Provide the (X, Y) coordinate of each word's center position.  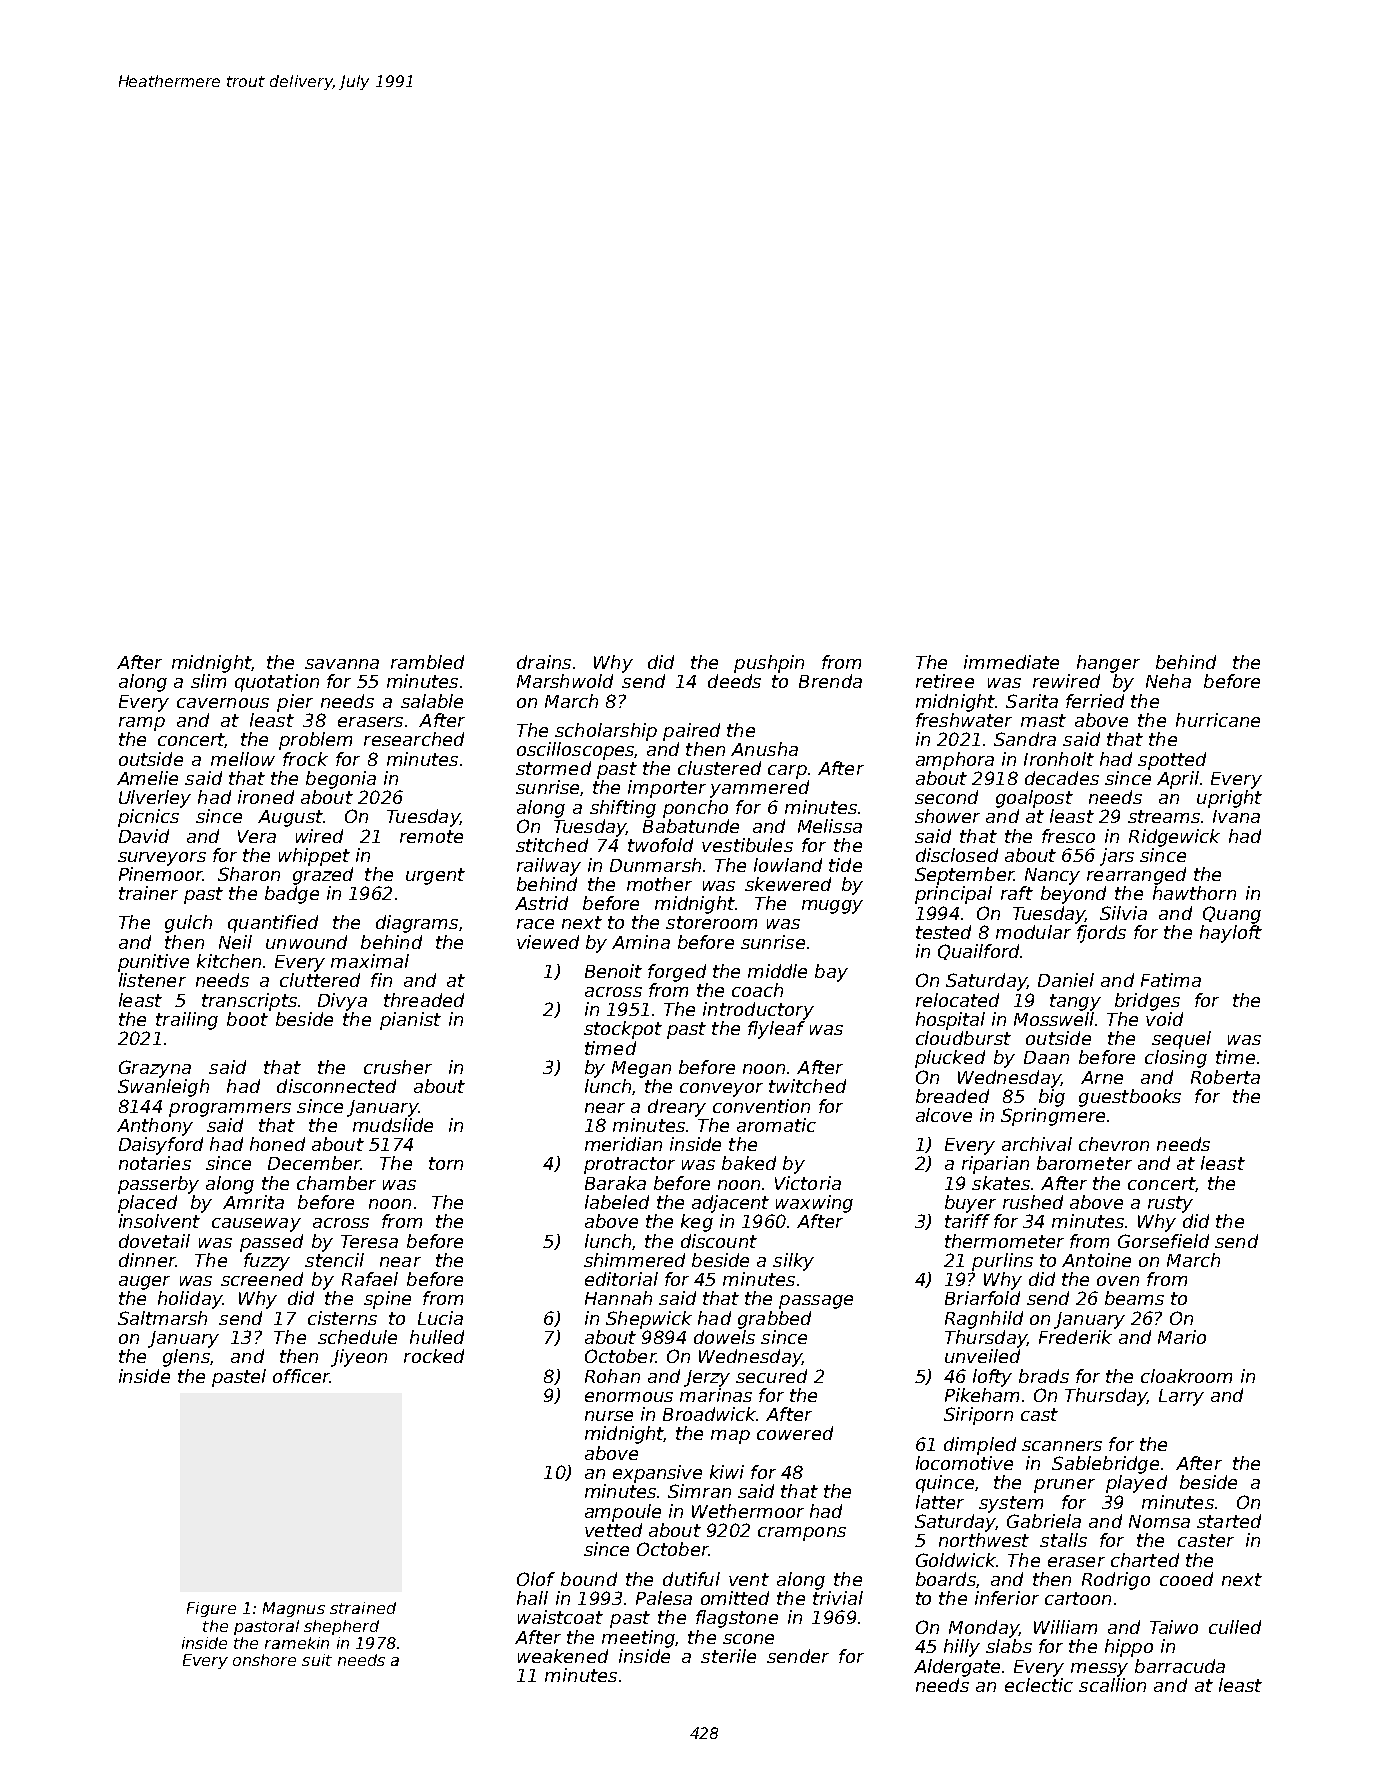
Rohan (612, 1376)
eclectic (1039, 1685)
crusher (398, 1067)
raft (1017, 893)
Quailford (978, 952)
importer (667, 789)
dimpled (980, 1446)
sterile (728, 1656)
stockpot (623, 1030)
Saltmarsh (162, 1318)
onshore (264, 1660)
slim (208, 681)
